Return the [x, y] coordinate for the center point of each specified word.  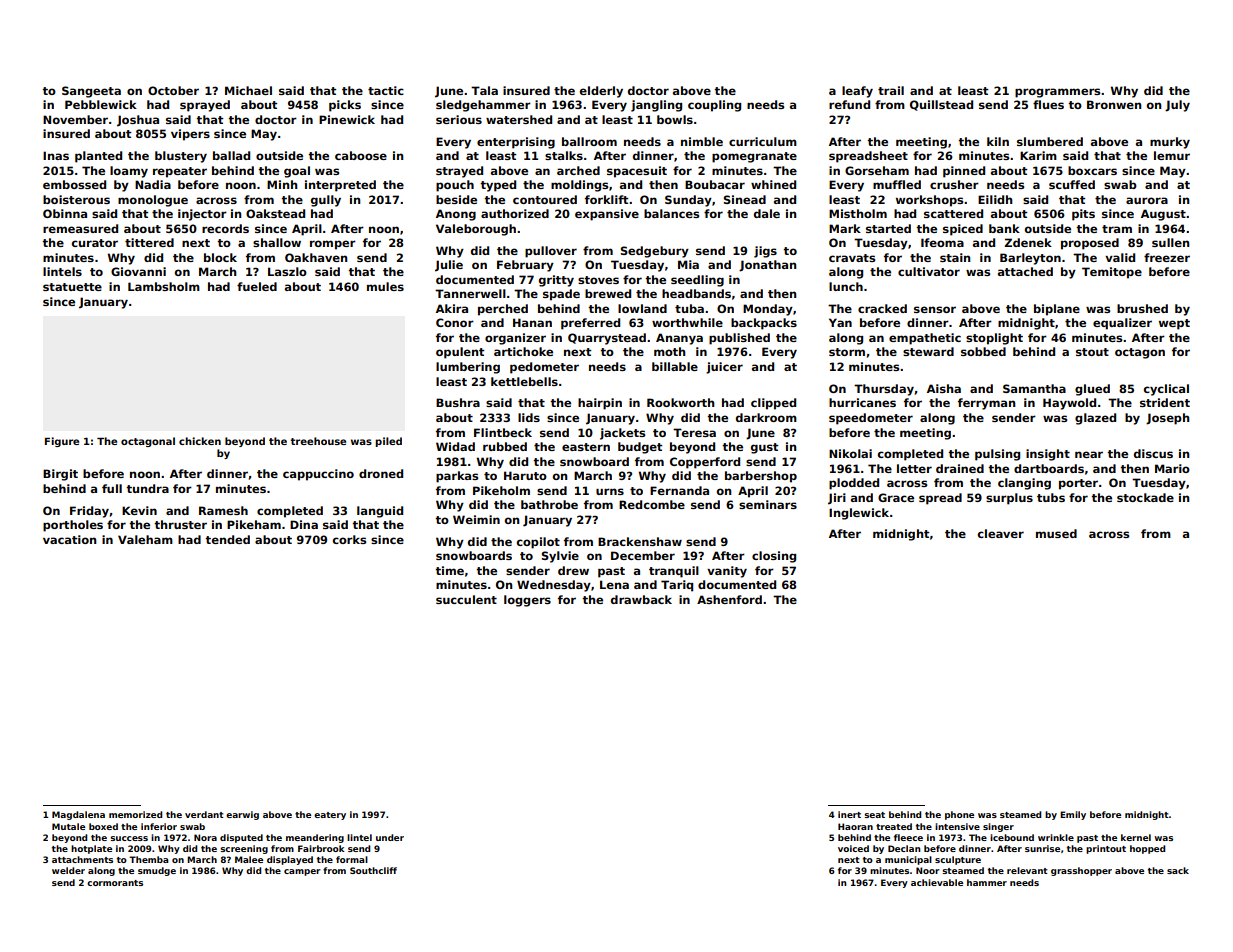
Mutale [68, 826]
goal [297, 172]
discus [1153, 453]
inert [849, 814]
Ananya [679, 339]
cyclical [1166, 390]
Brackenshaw [640, 541]
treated [894, 826]
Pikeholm [501, 490]
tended [227, 539]
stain [955, 257]
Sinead [745, 199]
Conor [455, 322]
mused [1056, 533]
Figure [62, 442]
